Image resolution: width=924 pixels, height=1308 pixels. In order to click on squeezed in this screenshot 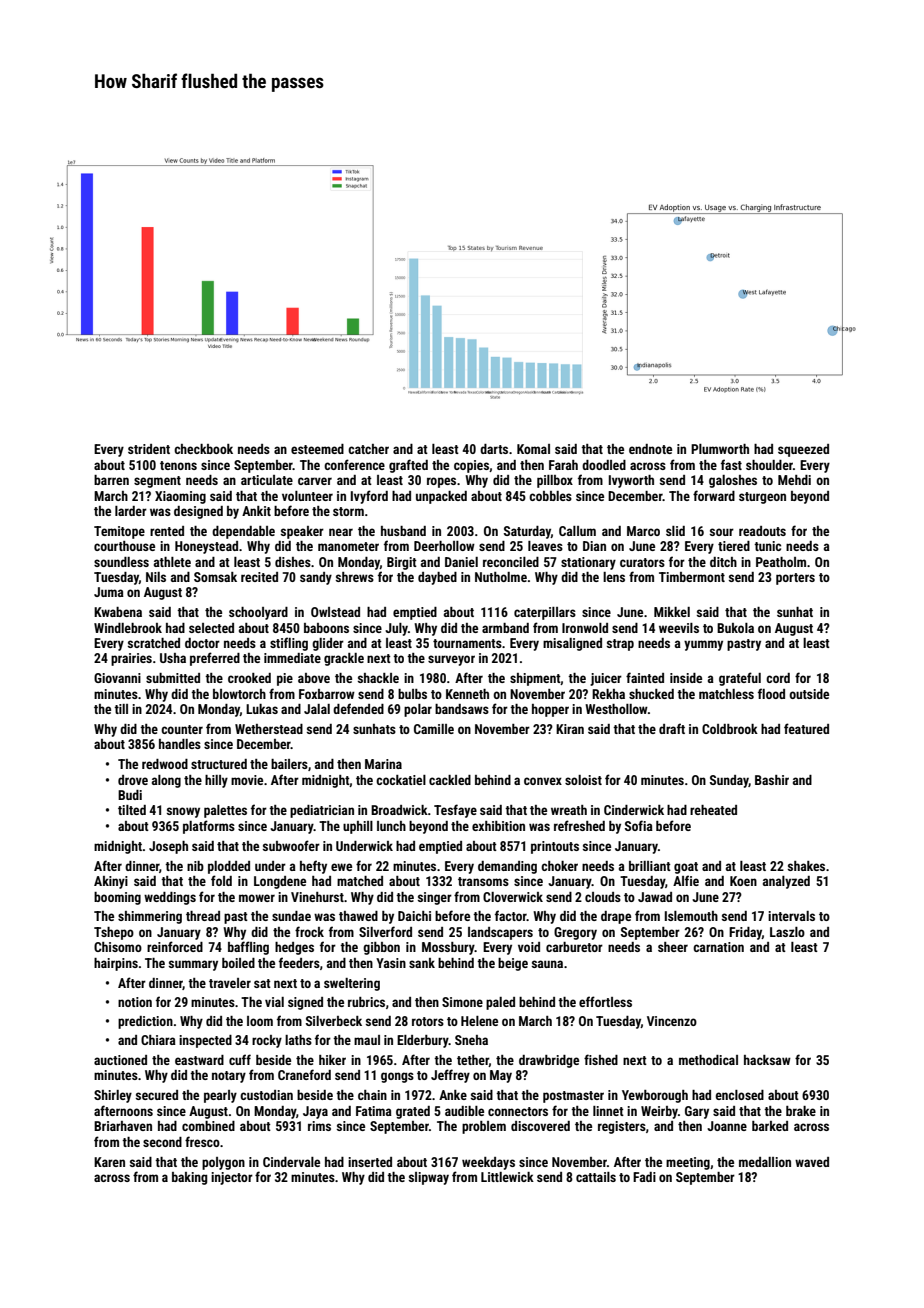, I will do `click(803, 450)`.
